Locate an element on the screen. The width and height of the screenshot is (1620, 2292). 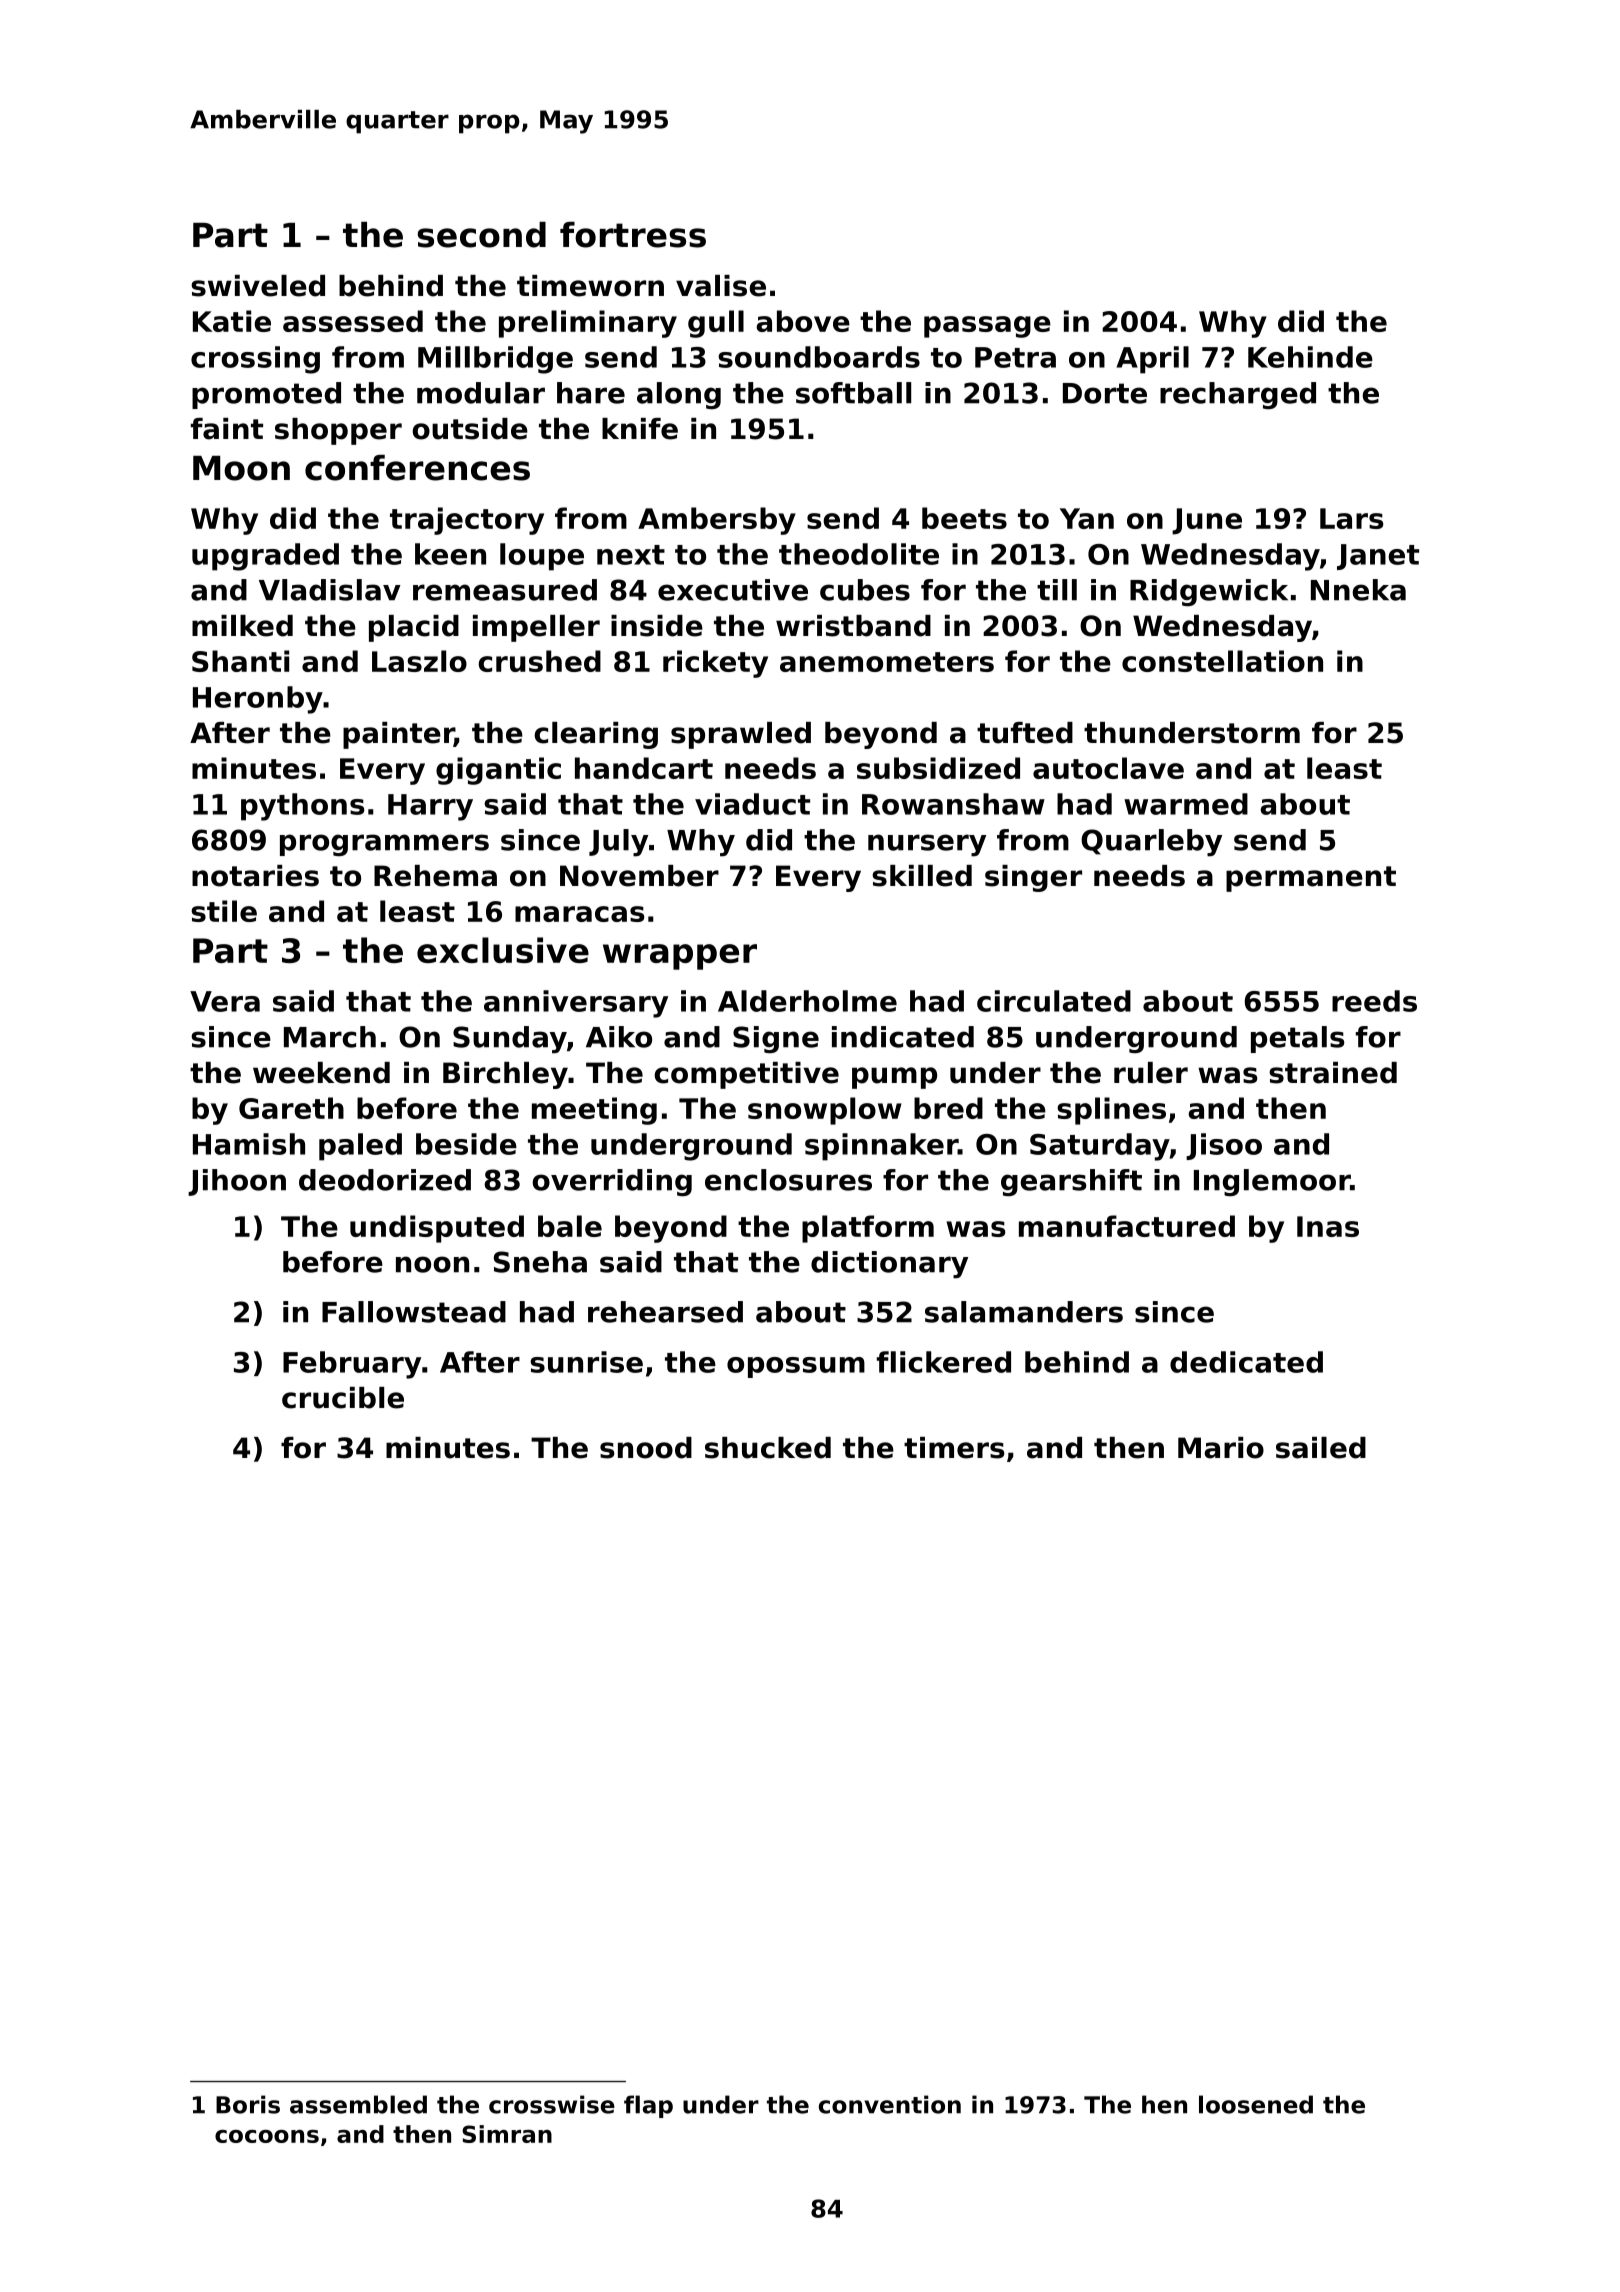
crucible is located at coordinates (343, 1398).
